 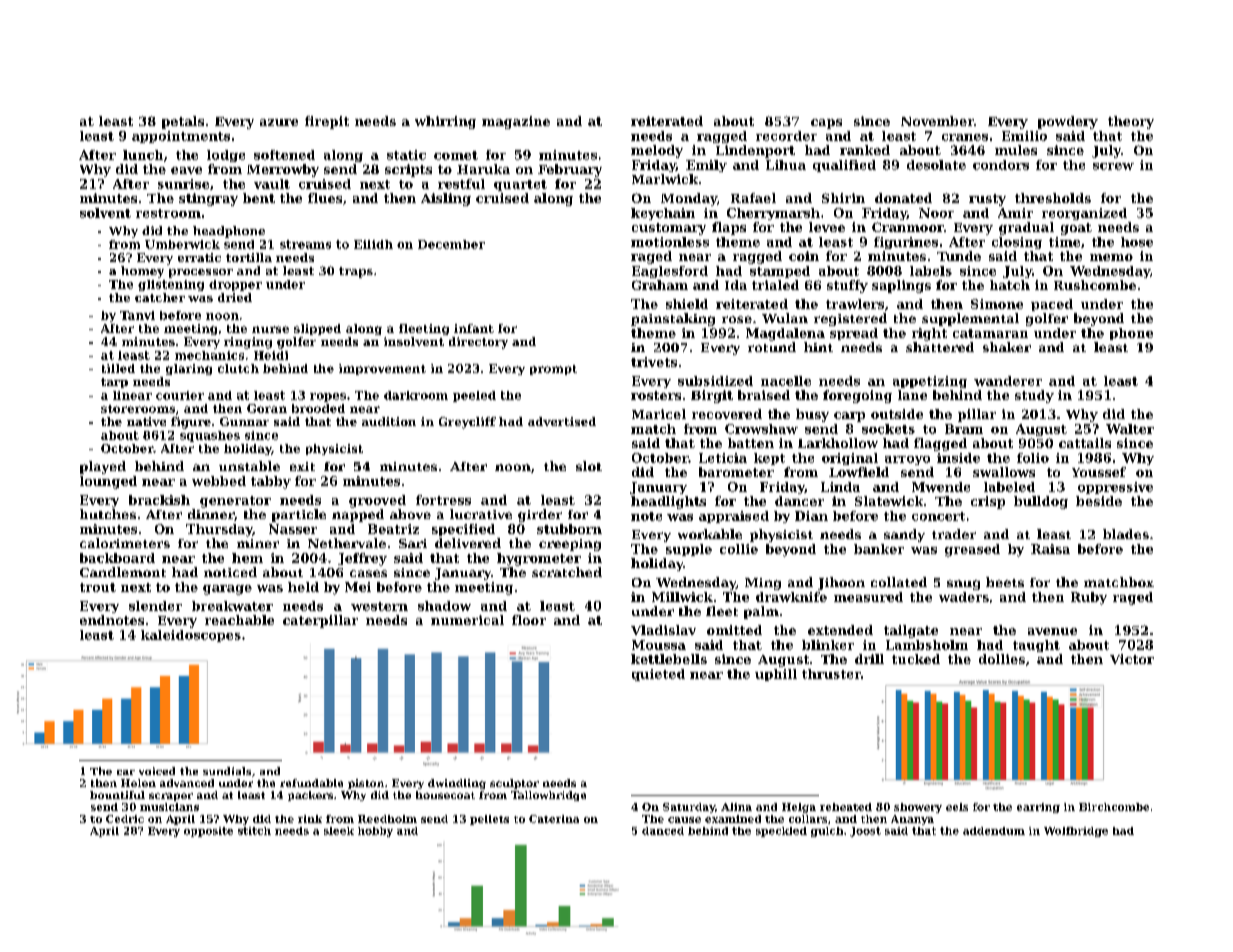 What do you see at coordinates (663, 630) in the image?
I see `Vladislav` at bounding box center [663, 630].
